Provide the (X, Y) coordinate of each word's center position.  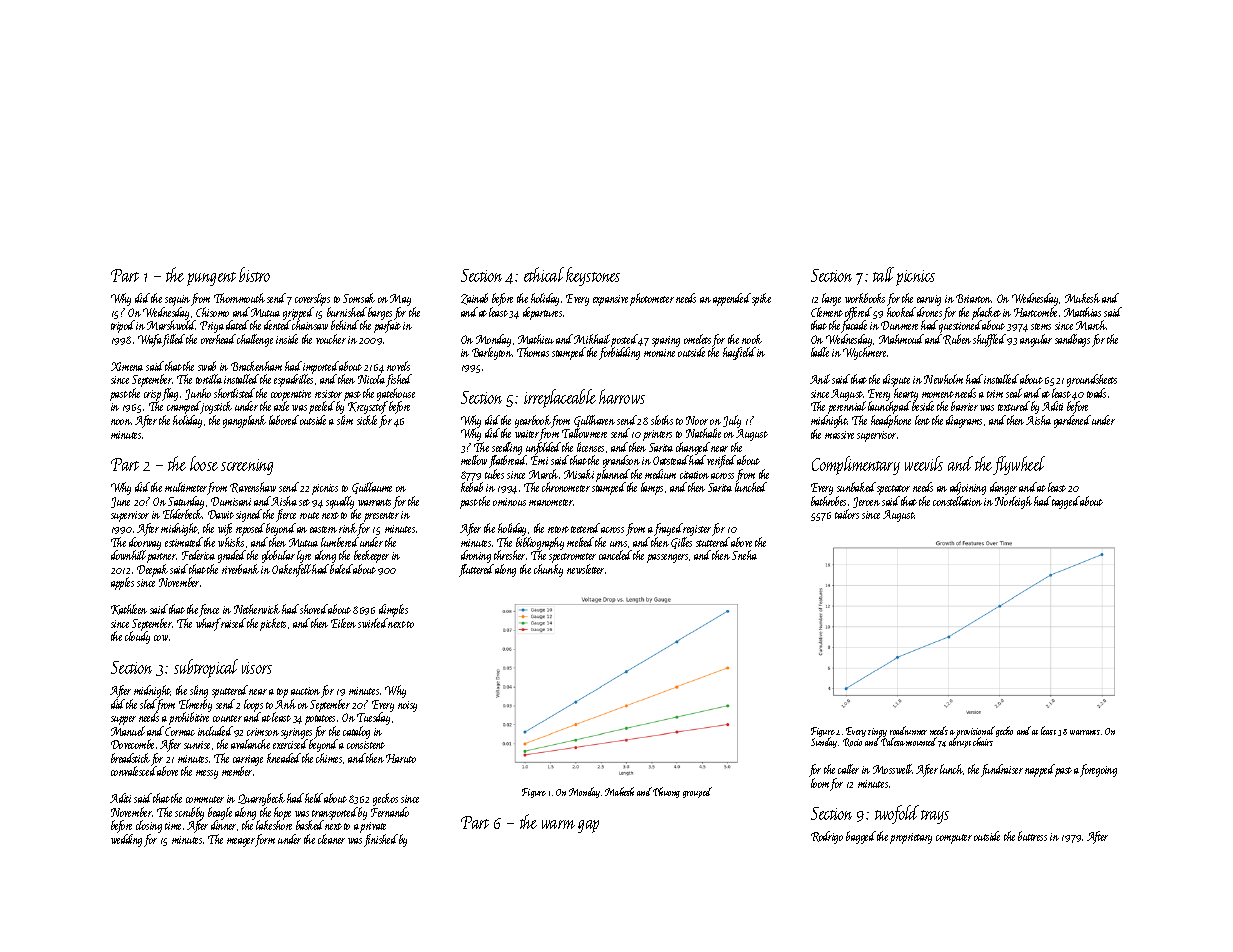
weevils (924, 463)
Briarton (974, 298)
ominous (509, 502)
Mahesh (619, 791)
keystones (593, 276)
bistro (254, 274)
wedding (126, 840)
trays (935, 817)
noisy (407, 706)
